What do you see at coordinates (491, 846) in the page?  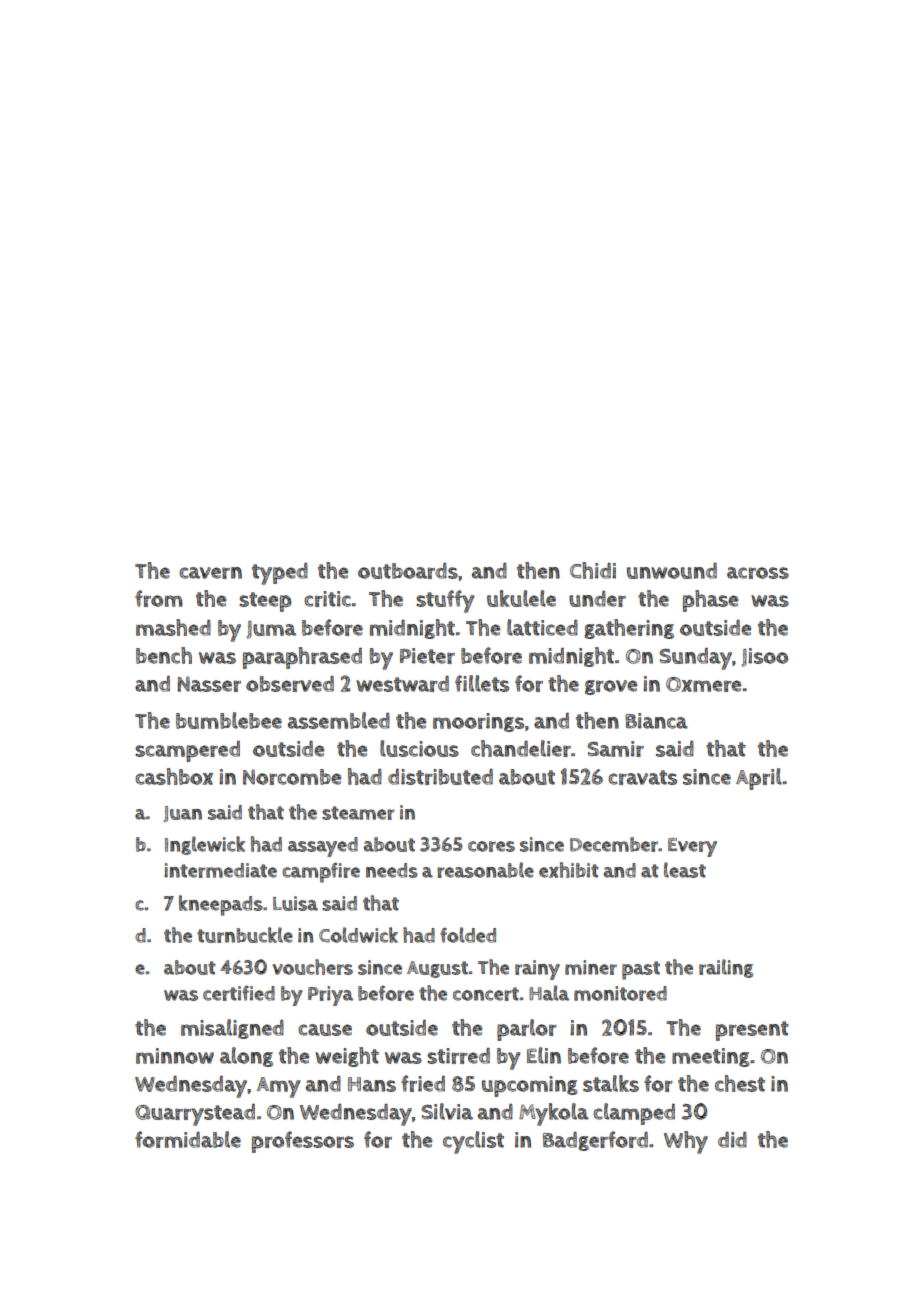 I see `cores` at bounding box center [491, 846].
